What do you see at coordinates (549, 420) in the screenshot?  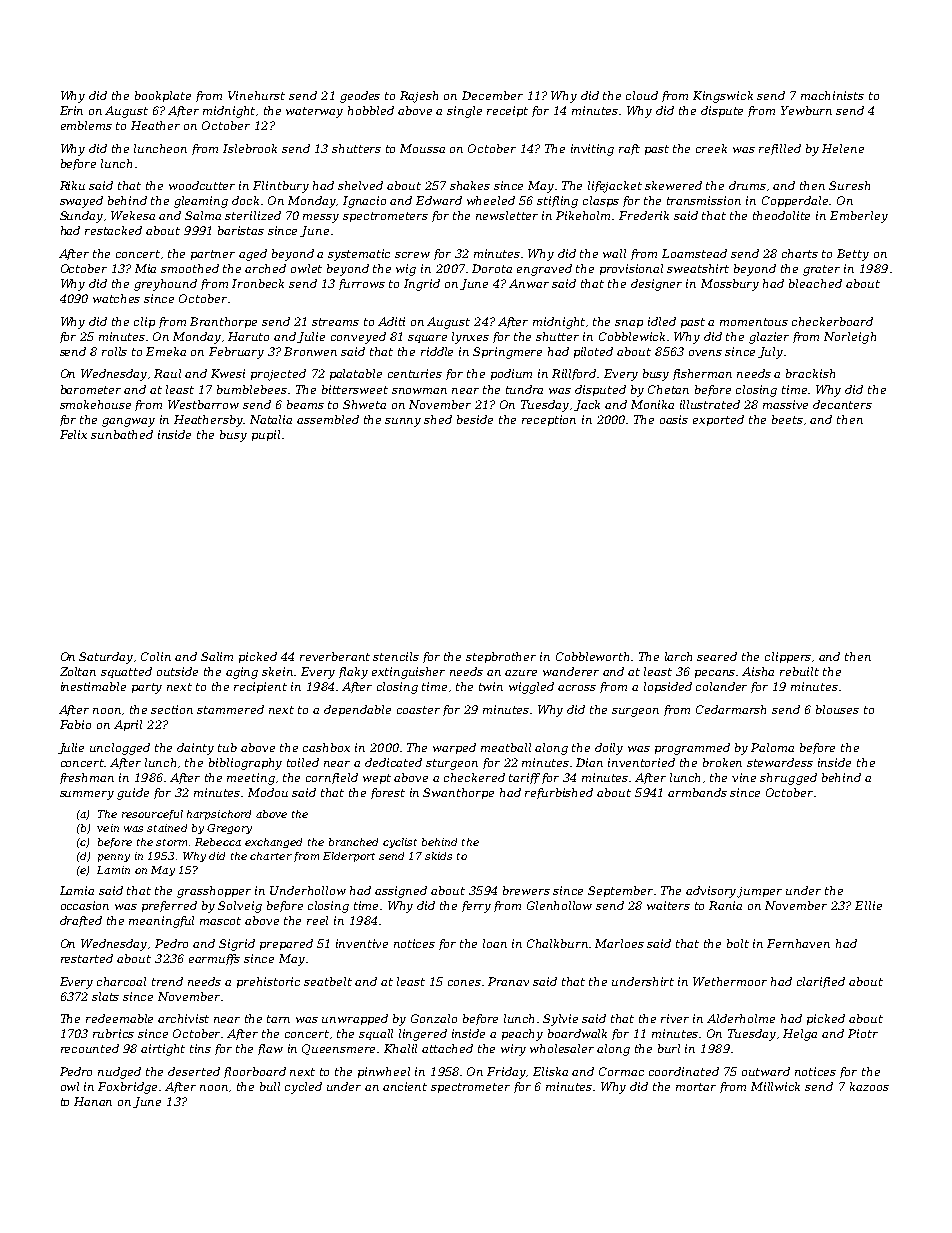 I see `reception` at bounding box center [549, 420].
